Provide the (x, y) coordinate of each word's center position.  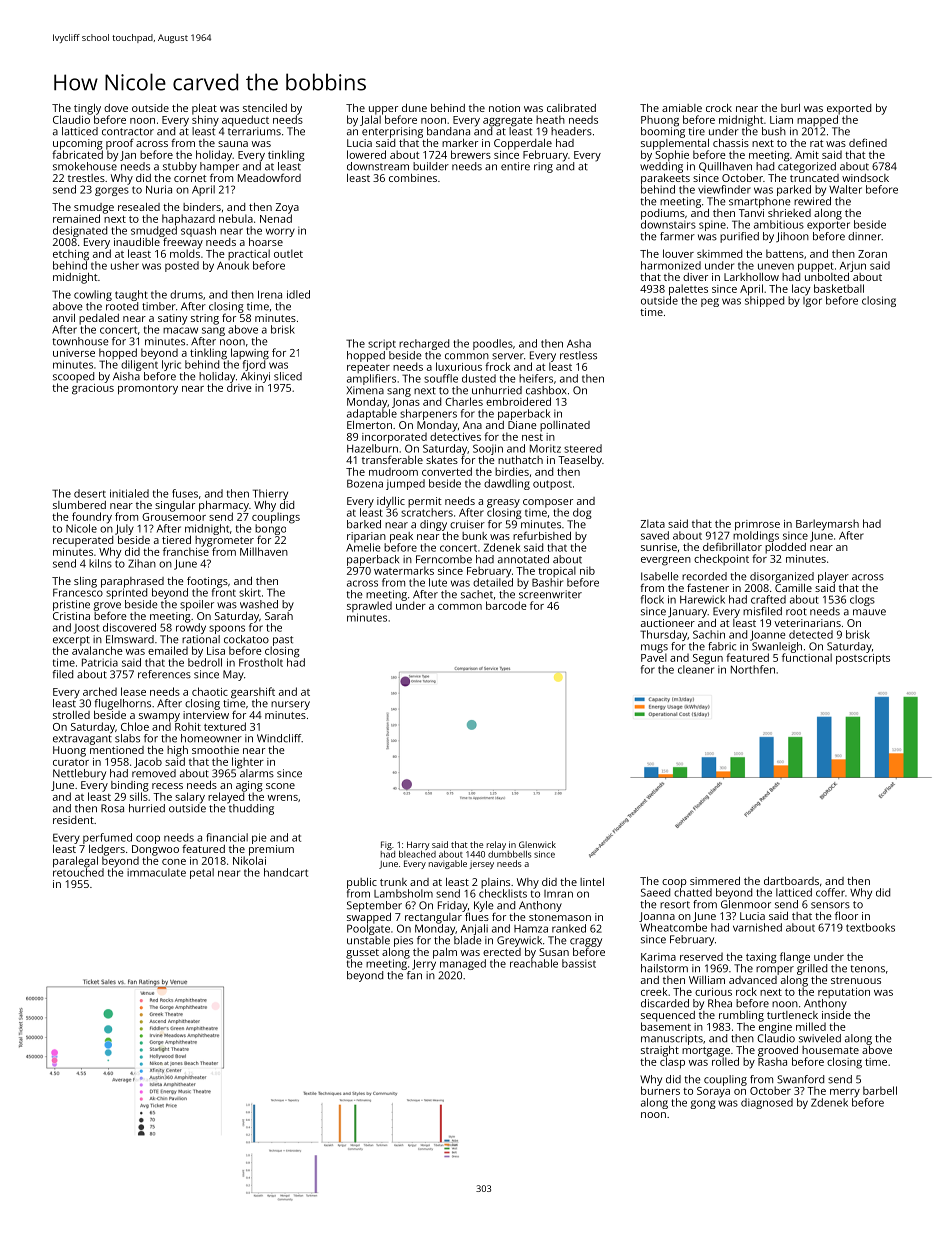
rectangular (433, 918)
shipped (764, 301)
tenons (868, 969)
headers (571, 131)
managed (463, 964)
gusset (362, 954)
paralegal (75, 862)
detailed (493, 582)
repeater (368, 368)
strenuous (856, 980)
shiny (205, 121)
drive (239, 387)
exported (849, 109)
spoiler (197, 605)
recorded (704, 576)
